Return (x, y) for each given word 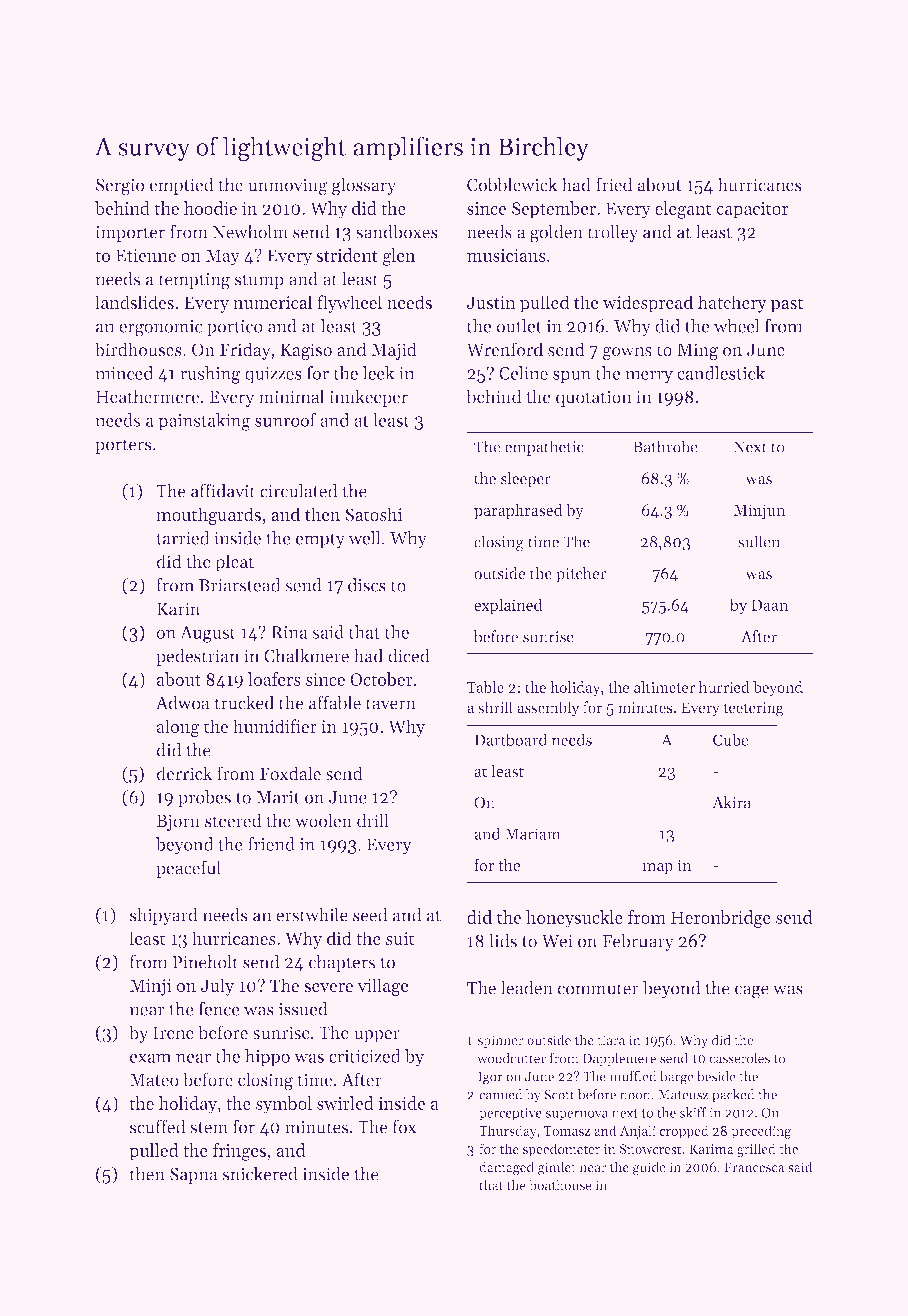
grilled (756, 1150)
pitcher (581, 575)
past (787, 305)
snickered (260, 1174)
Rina (289, 632)
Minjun (759, 512)
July (217, 987)
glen (399, 257)
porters (124, 446)
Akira (732, 802)
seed (370, 914)
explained (508, 606)
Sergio (120, 187)
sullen (759, 541)
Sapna (193, 1176)
